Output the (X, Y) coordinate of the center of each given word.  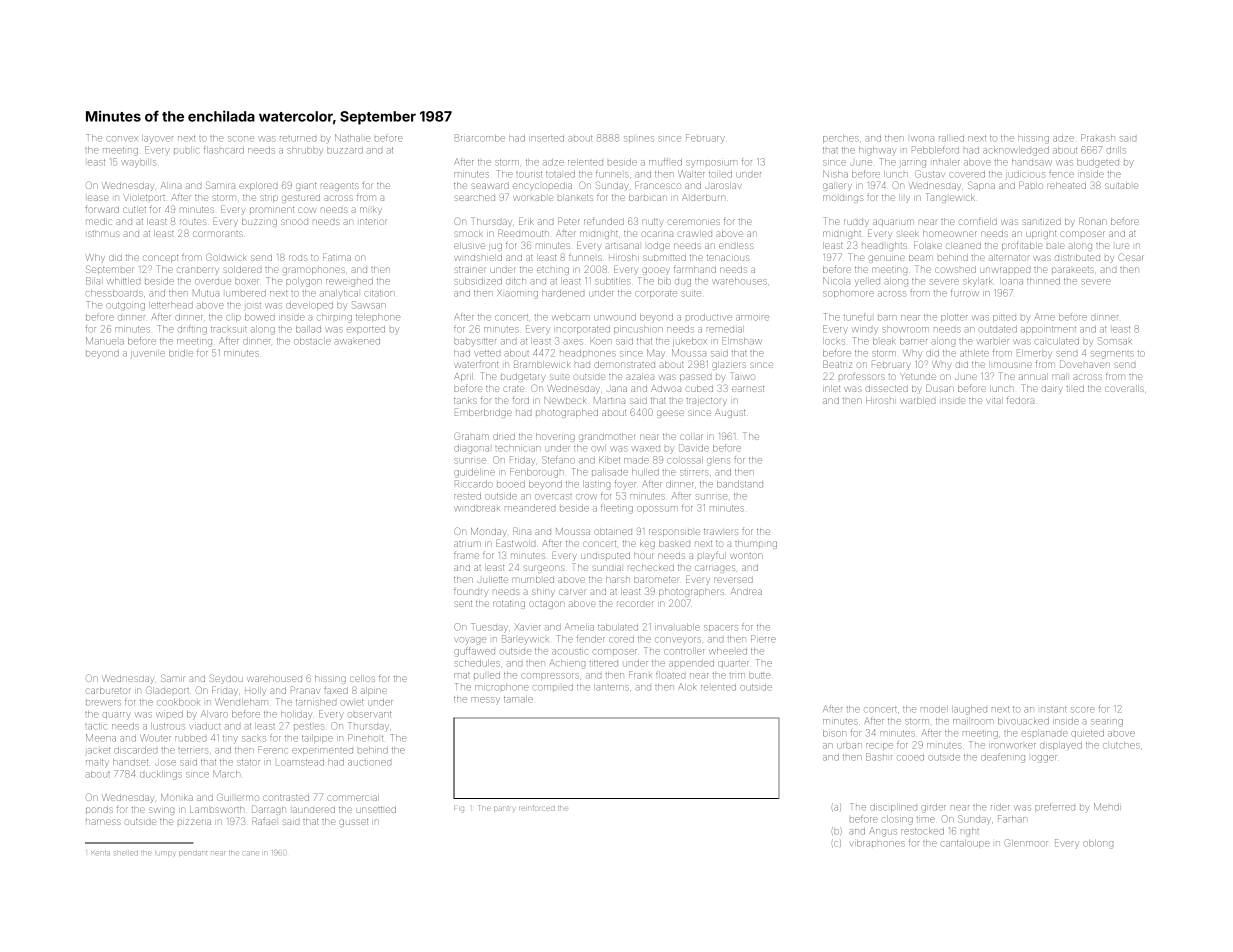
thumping (756, 544)
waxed (646, 449)
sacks (254, 739)
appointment (1048, 330)
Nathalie (352, 138)
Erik (526, 221)
